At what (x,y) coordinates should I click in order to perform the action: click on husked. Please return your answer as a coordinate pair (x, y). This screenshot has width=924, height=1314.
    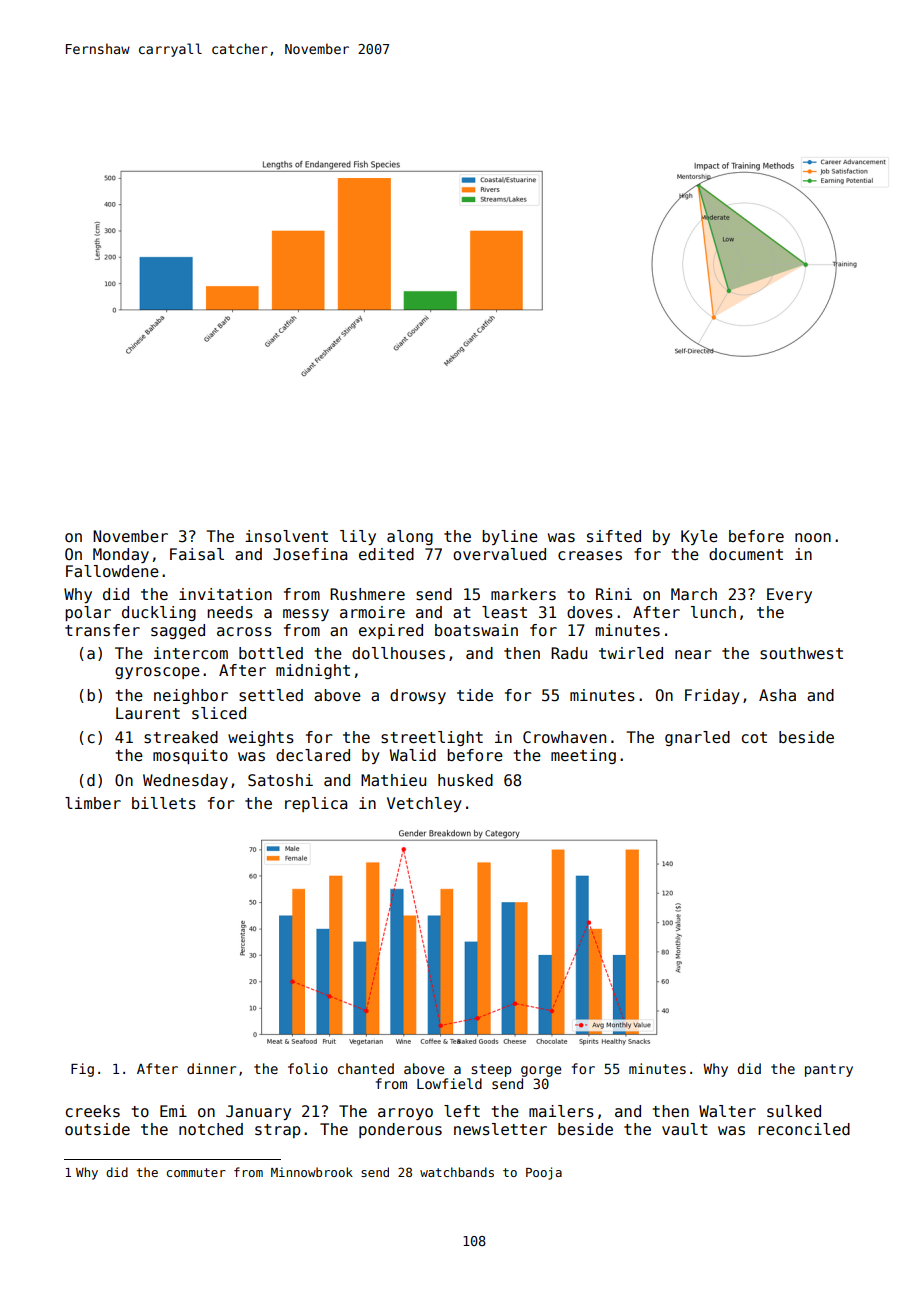
    Looking at the image, I should click on (465, 780).
